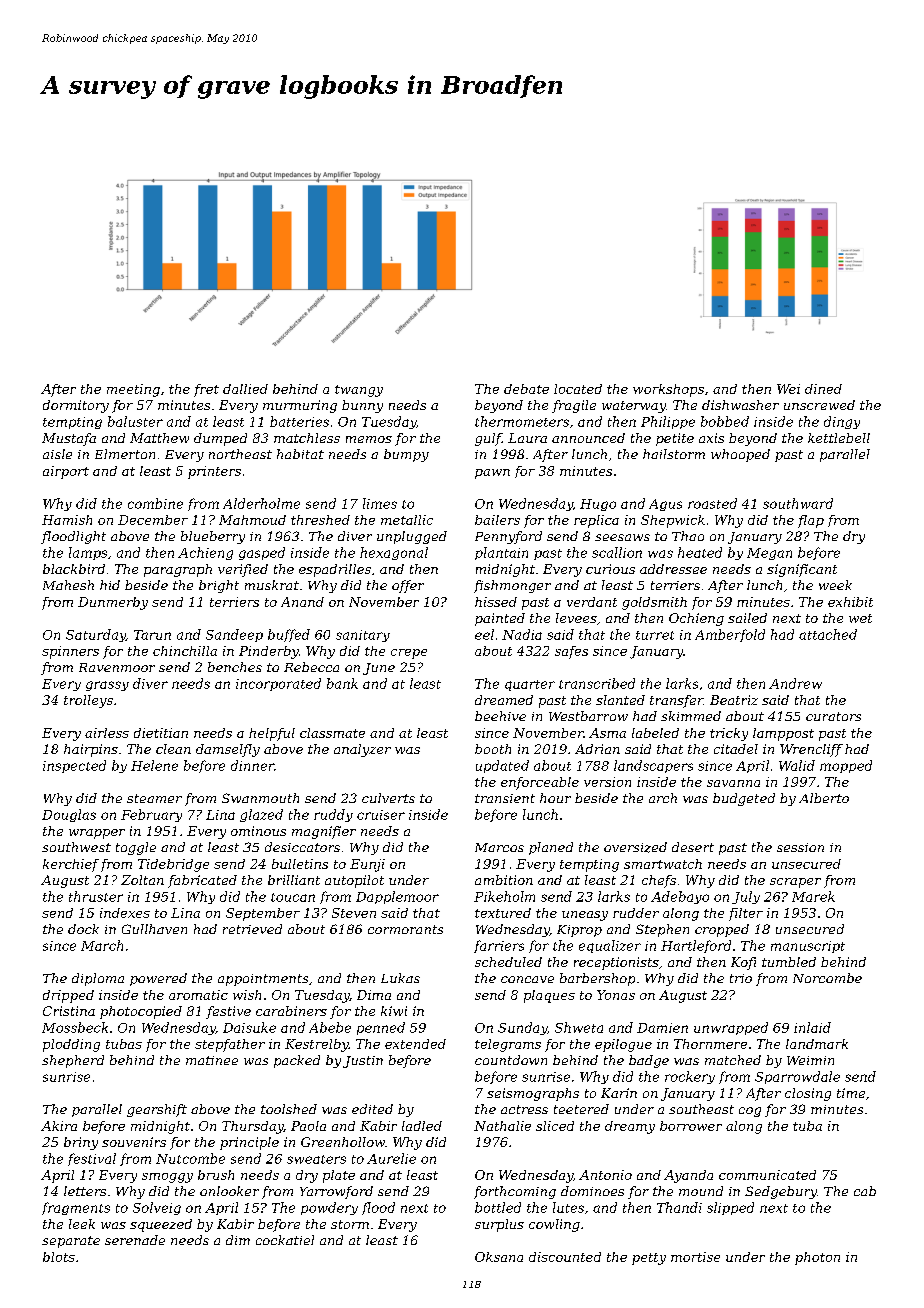 This image has width=924, height=1308. What do you see at coordinates (206, 390) in the image?
I see `fret` at bounding box center [206, 390].
